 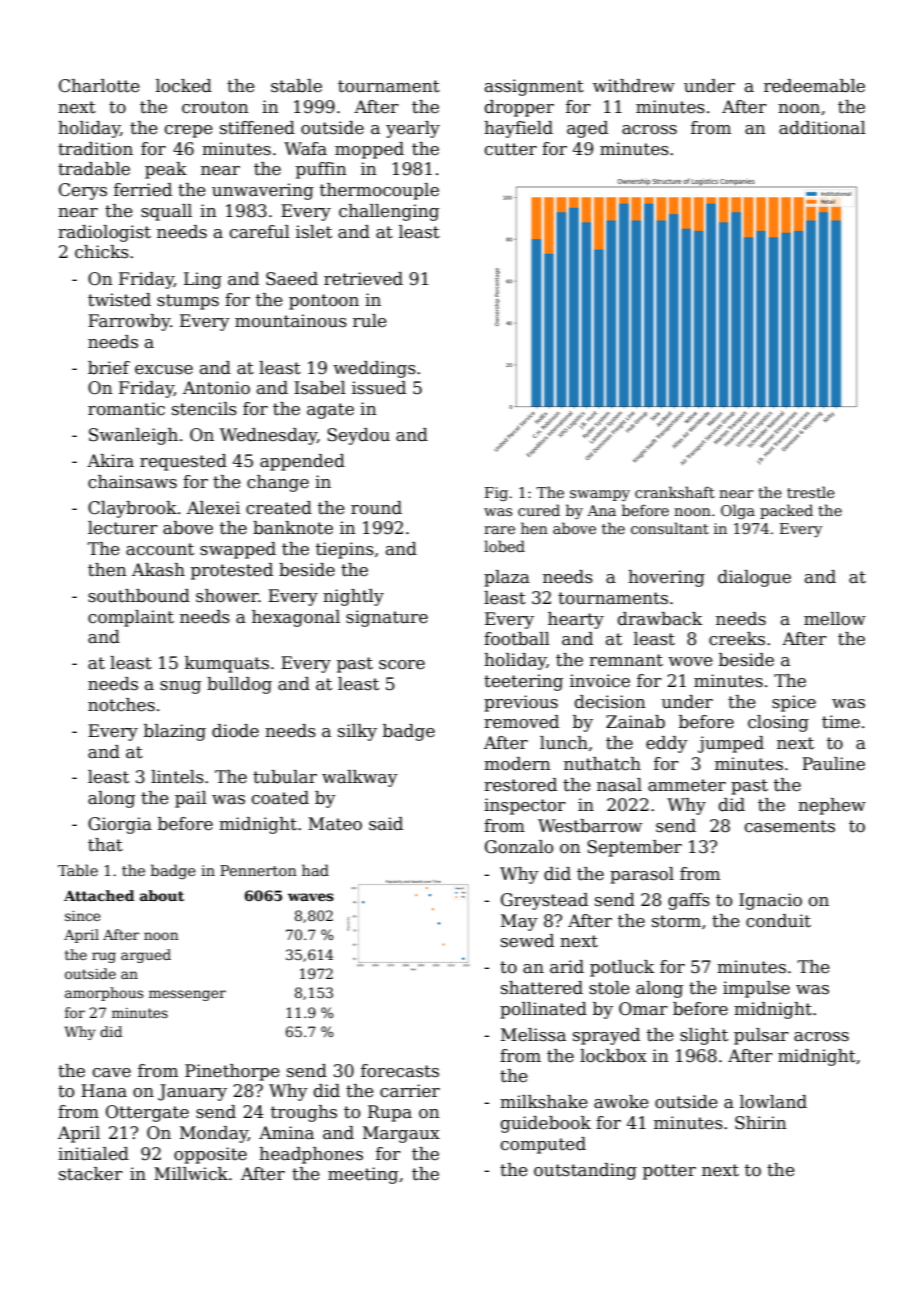 I want to click on signature, so click(x=387, y=618).
